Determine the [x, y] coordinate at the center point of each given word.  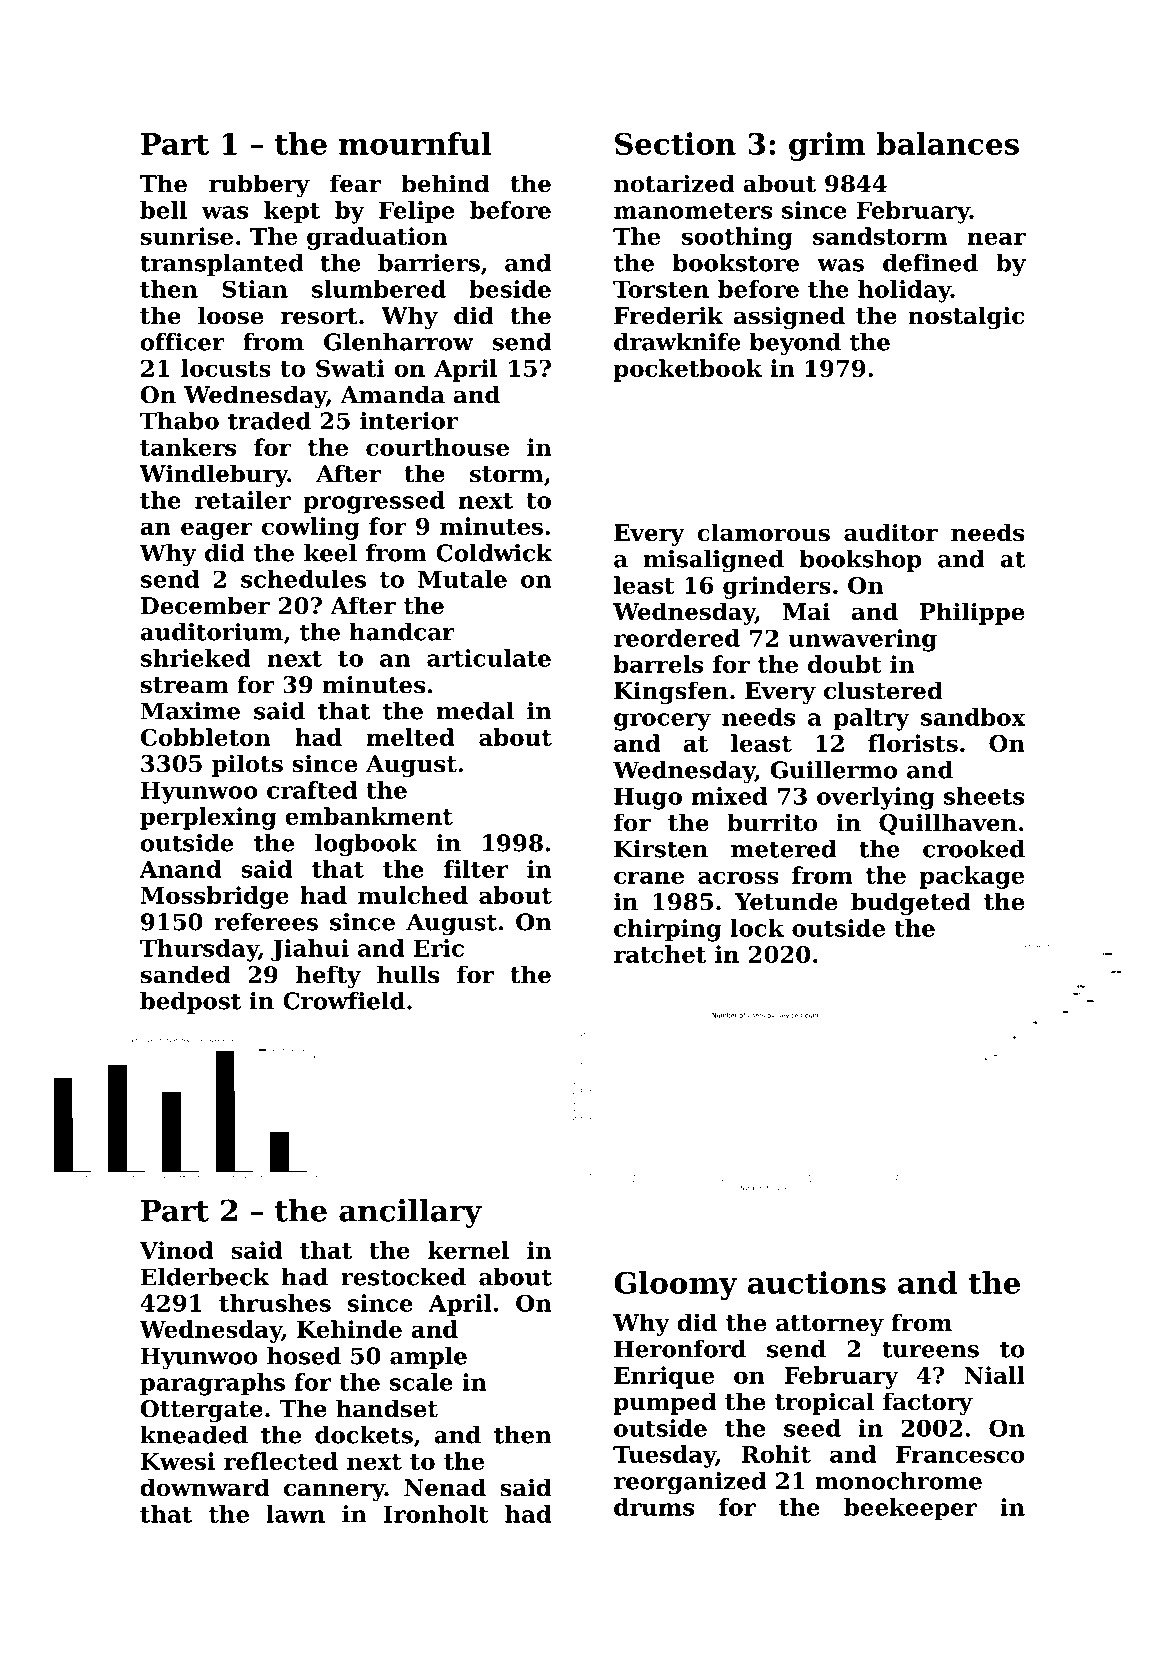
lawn [295, 1514]
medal [475, 711]
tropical [824, 1403]
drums [654, 1507]
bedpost [190, 1003]
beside [510, 289]
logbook [366, 845]
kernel [468, 1250]
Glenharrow [399, 342]
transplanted [222, 265]
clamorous [763, 532]
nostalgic [966, 317]
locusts [225, 368]
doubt [845, 664]
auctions [817, 1282]
